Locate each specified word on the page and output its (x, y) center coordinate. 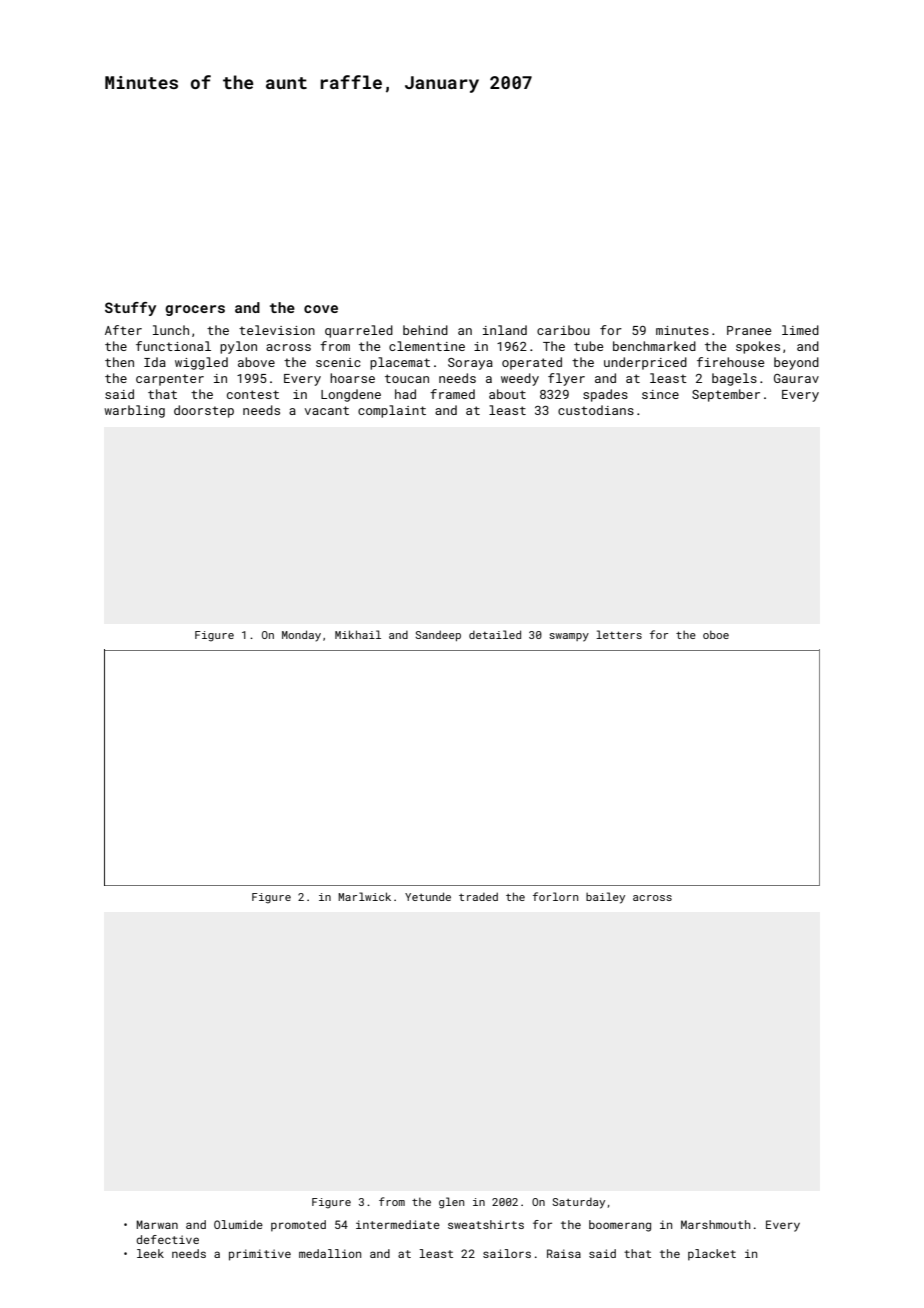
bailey (605, 898)
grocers (195, 310)
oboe (716, 634)
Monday (301, 636)
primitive (260, 1255)
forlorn (555, 896)
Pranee (749, 330)
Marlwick (364, 896)
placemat (400, 363)
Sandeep (438, 635)
